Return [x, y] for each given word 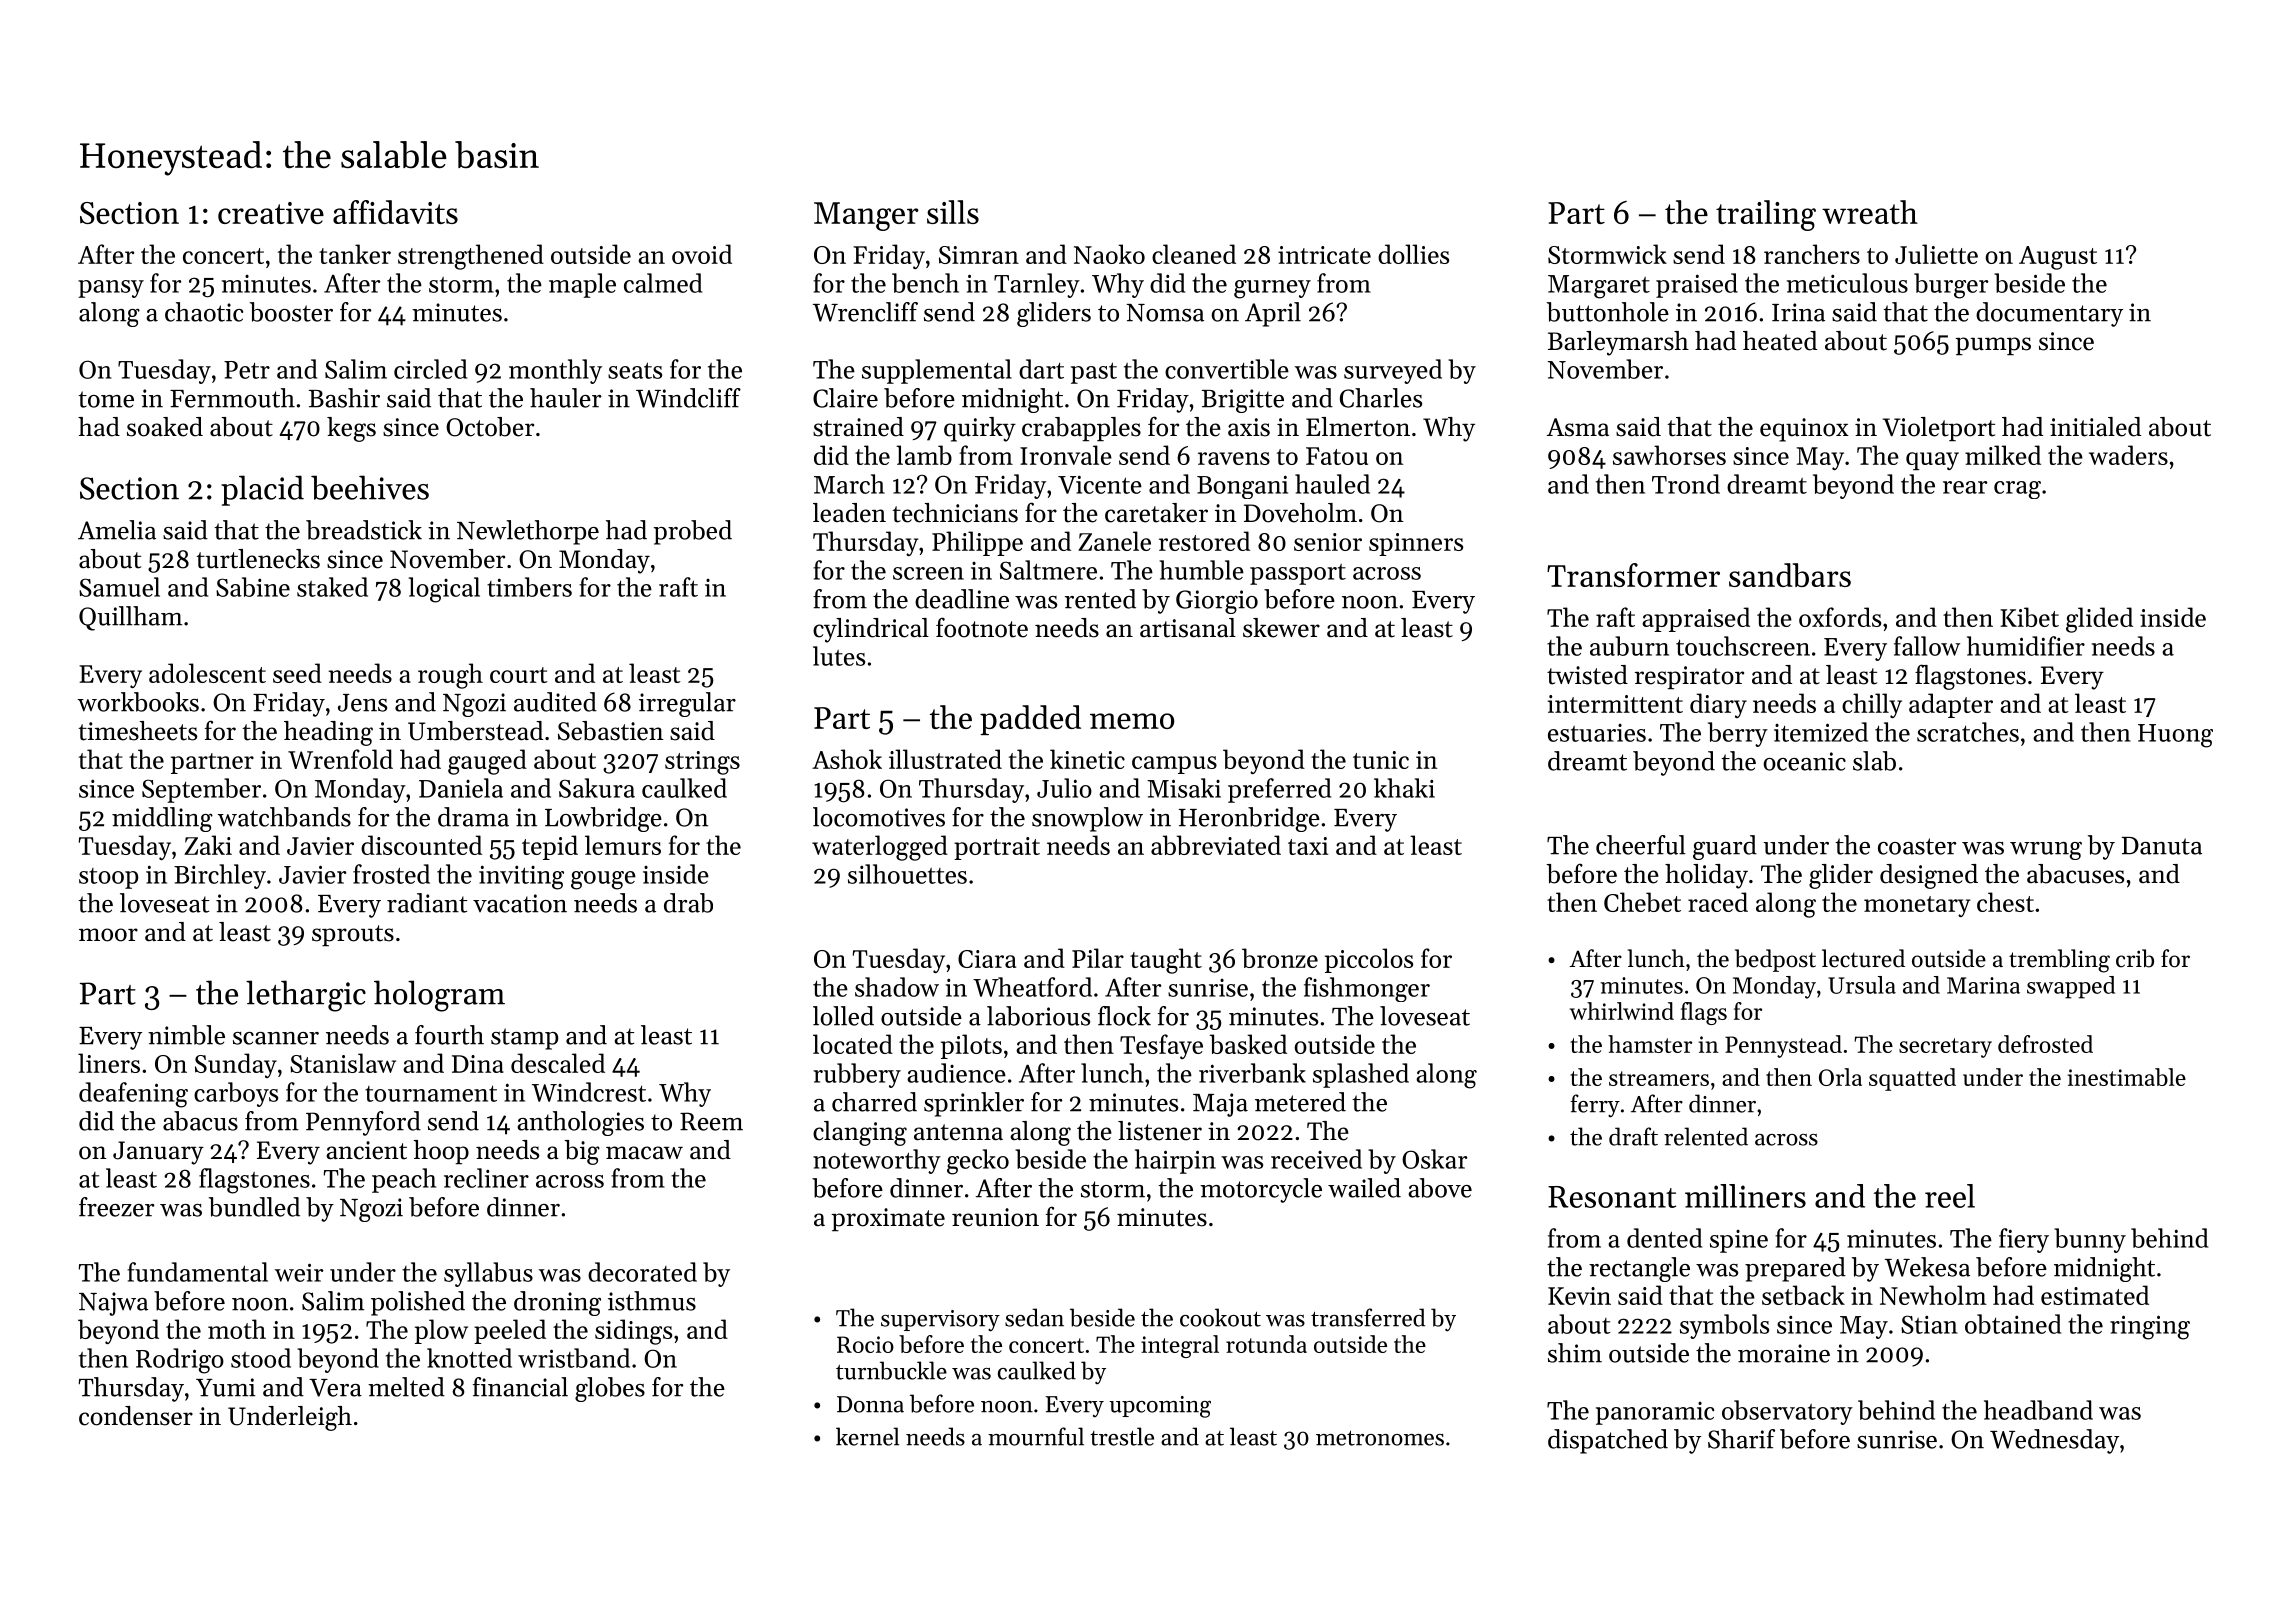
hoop [441, 1152]
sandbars [1790, 575]
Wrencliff [865, 312]
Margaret [1599, 287]
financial [520, 1387]
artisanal [1188, 628]
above [1440, 1188]
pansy [111, 289]
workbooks [138, 702]
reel [1950, 1196]
